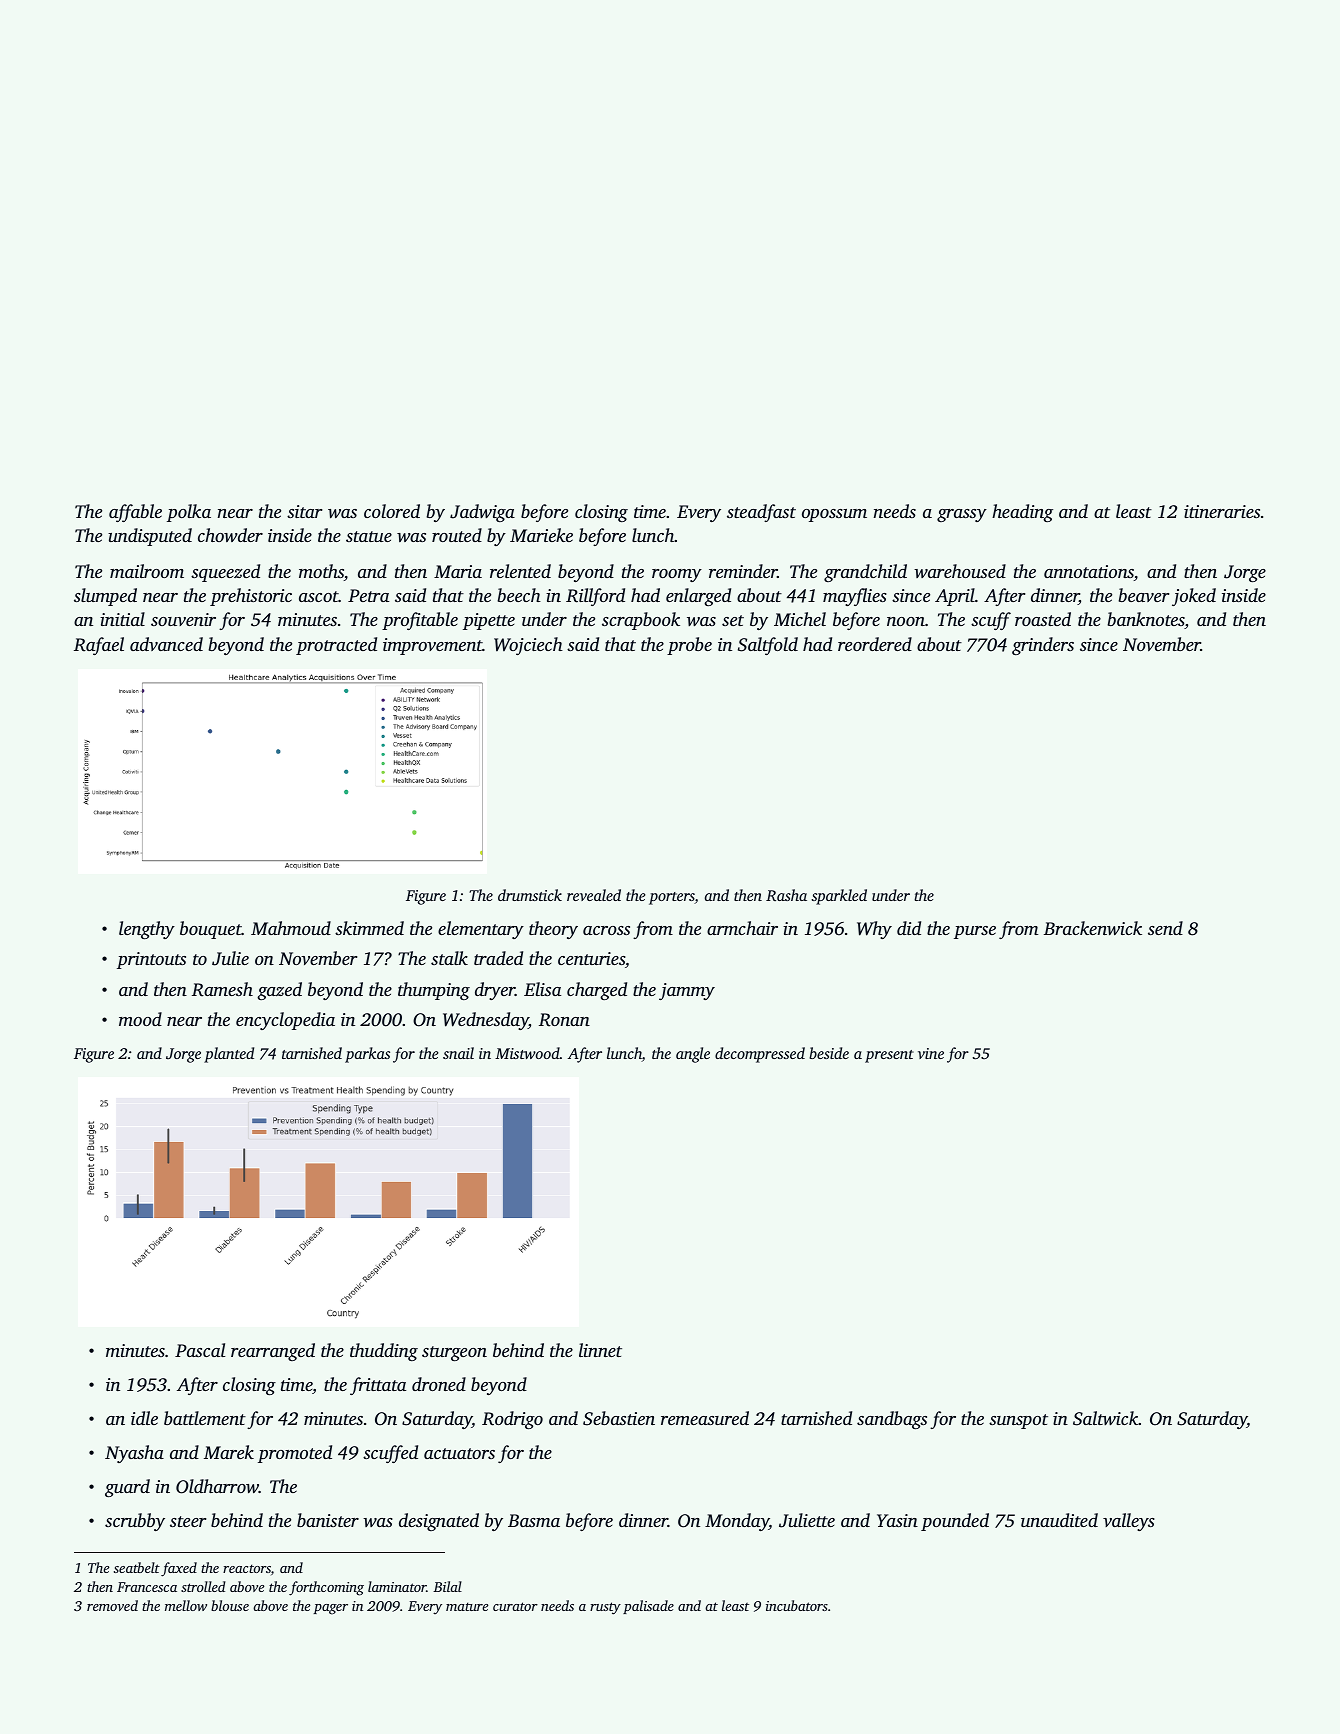  Describe the element at coordinates (527, 1053) in the screenshot. I see `Mistwood` at that location.
